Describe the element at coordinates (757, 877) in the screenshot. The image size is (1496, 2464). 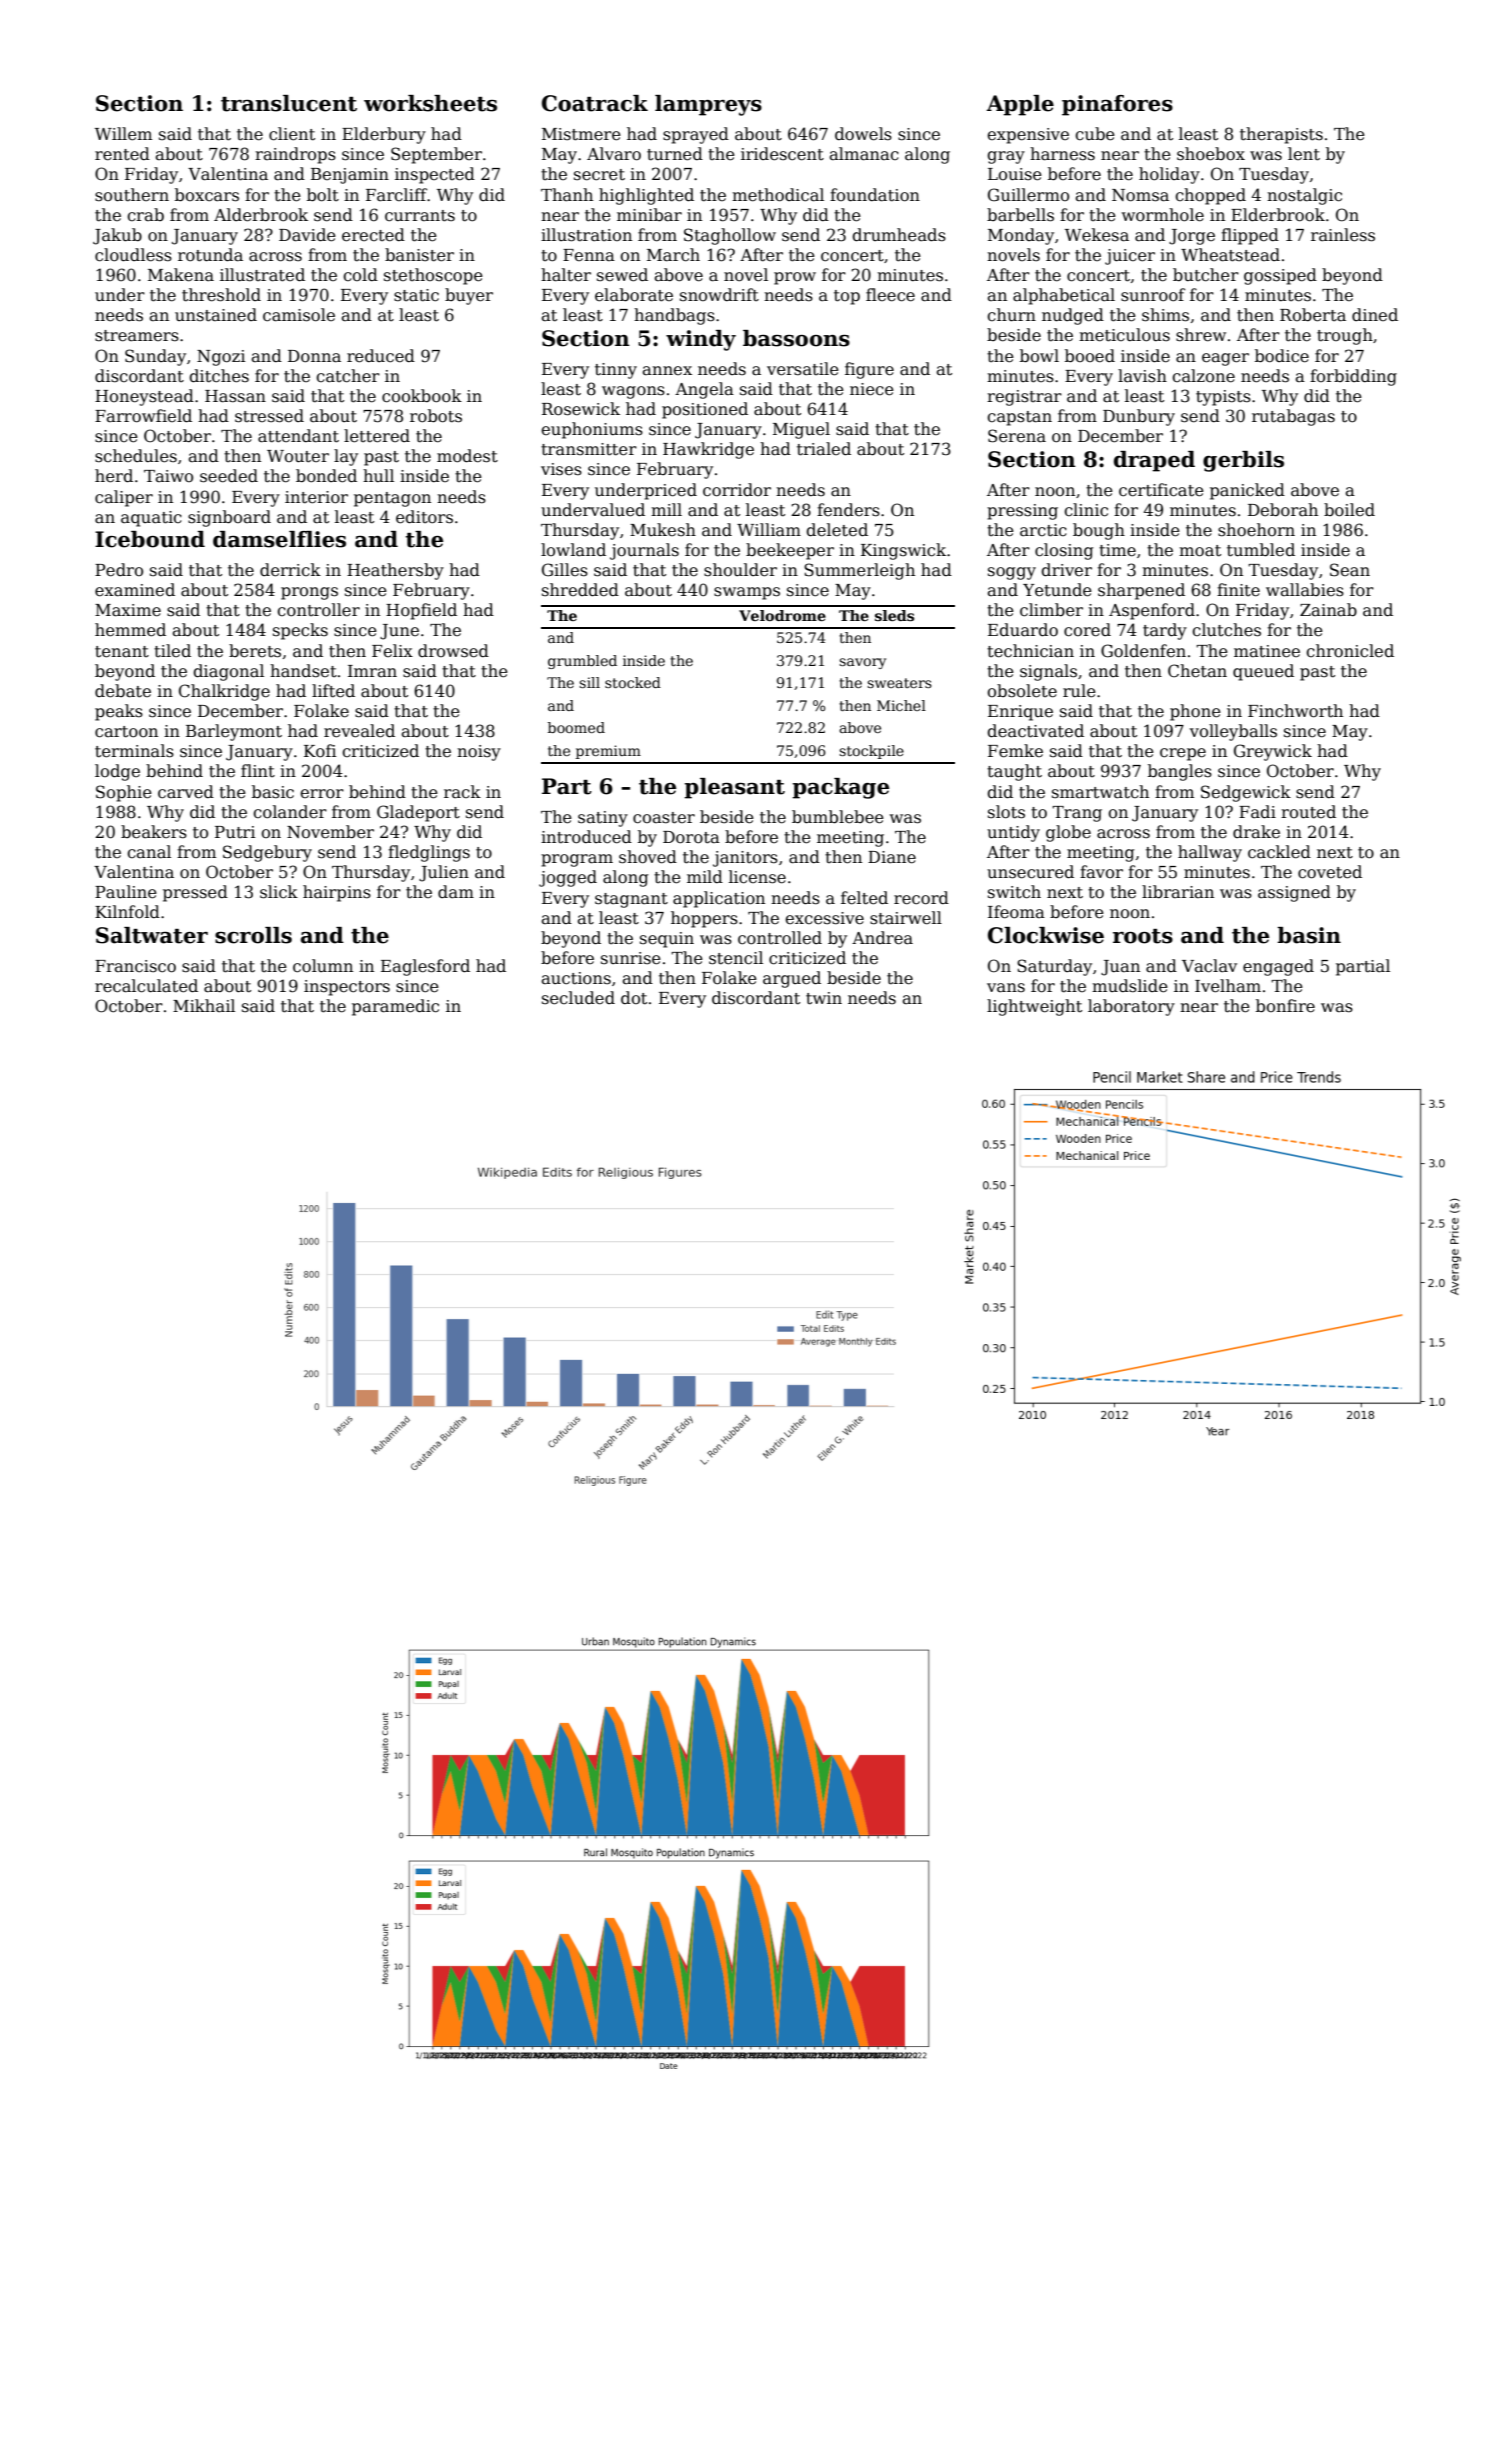
I see `license` at that location.
